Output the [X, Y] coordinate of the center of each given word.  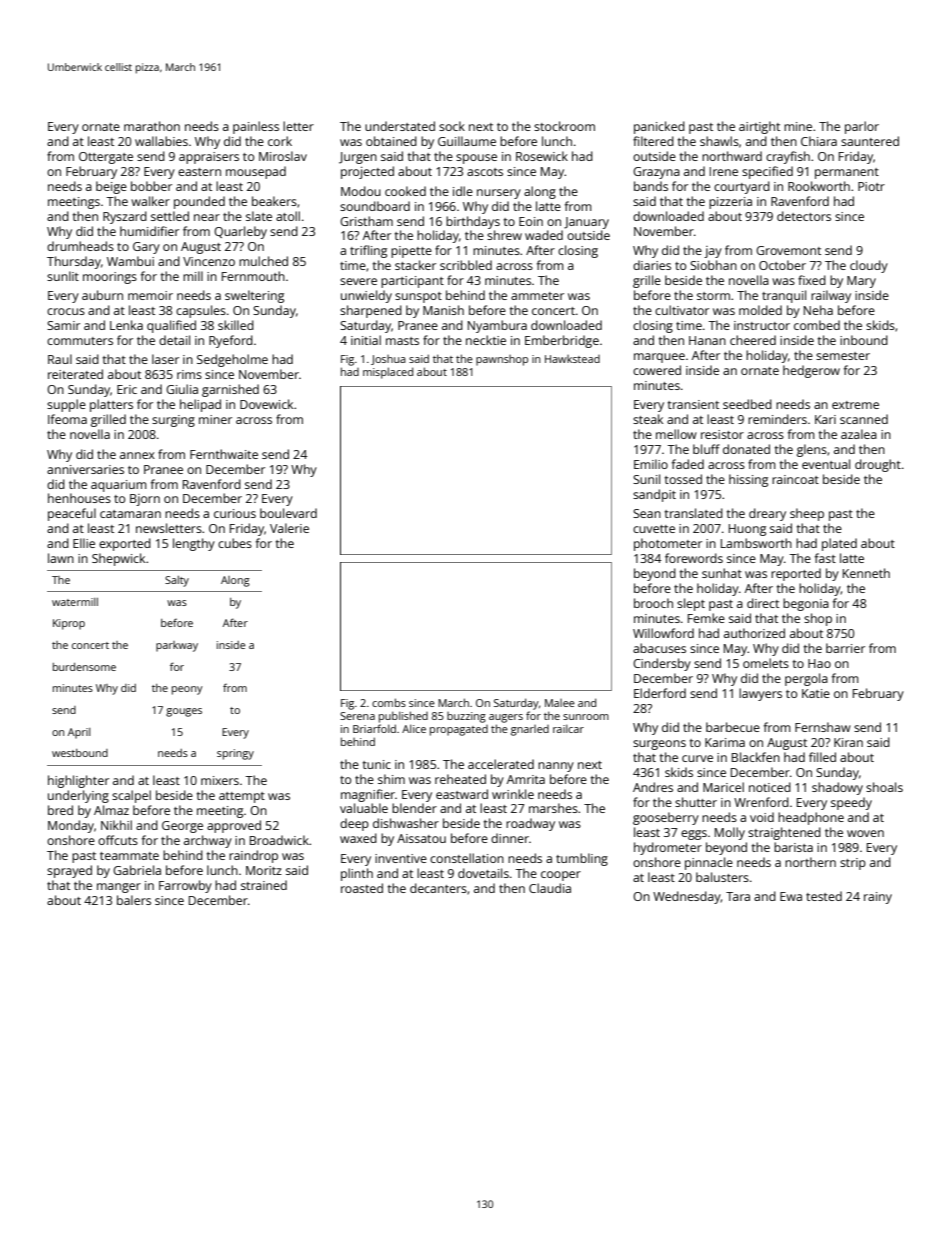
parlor [862, 127]
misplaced [388, 373]
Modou [361, 191]
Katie [816, 693]
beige [111, 187]
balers [134, 900]
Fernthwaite [224, 454]
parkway [177, 646]
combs [389, 702]
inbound [864, 340]
